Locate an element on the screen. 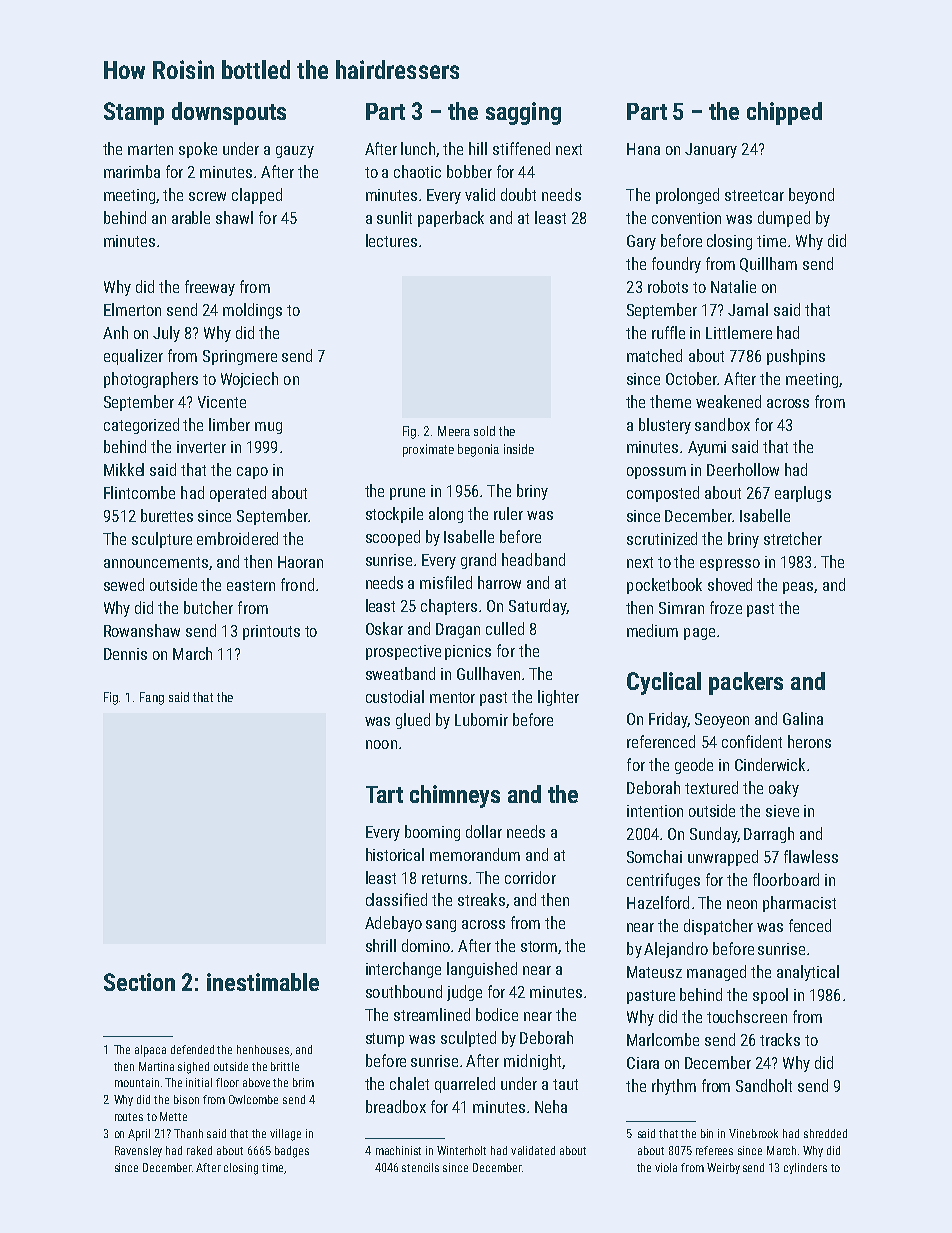  downspouts is located at coordinates (229, 113).
